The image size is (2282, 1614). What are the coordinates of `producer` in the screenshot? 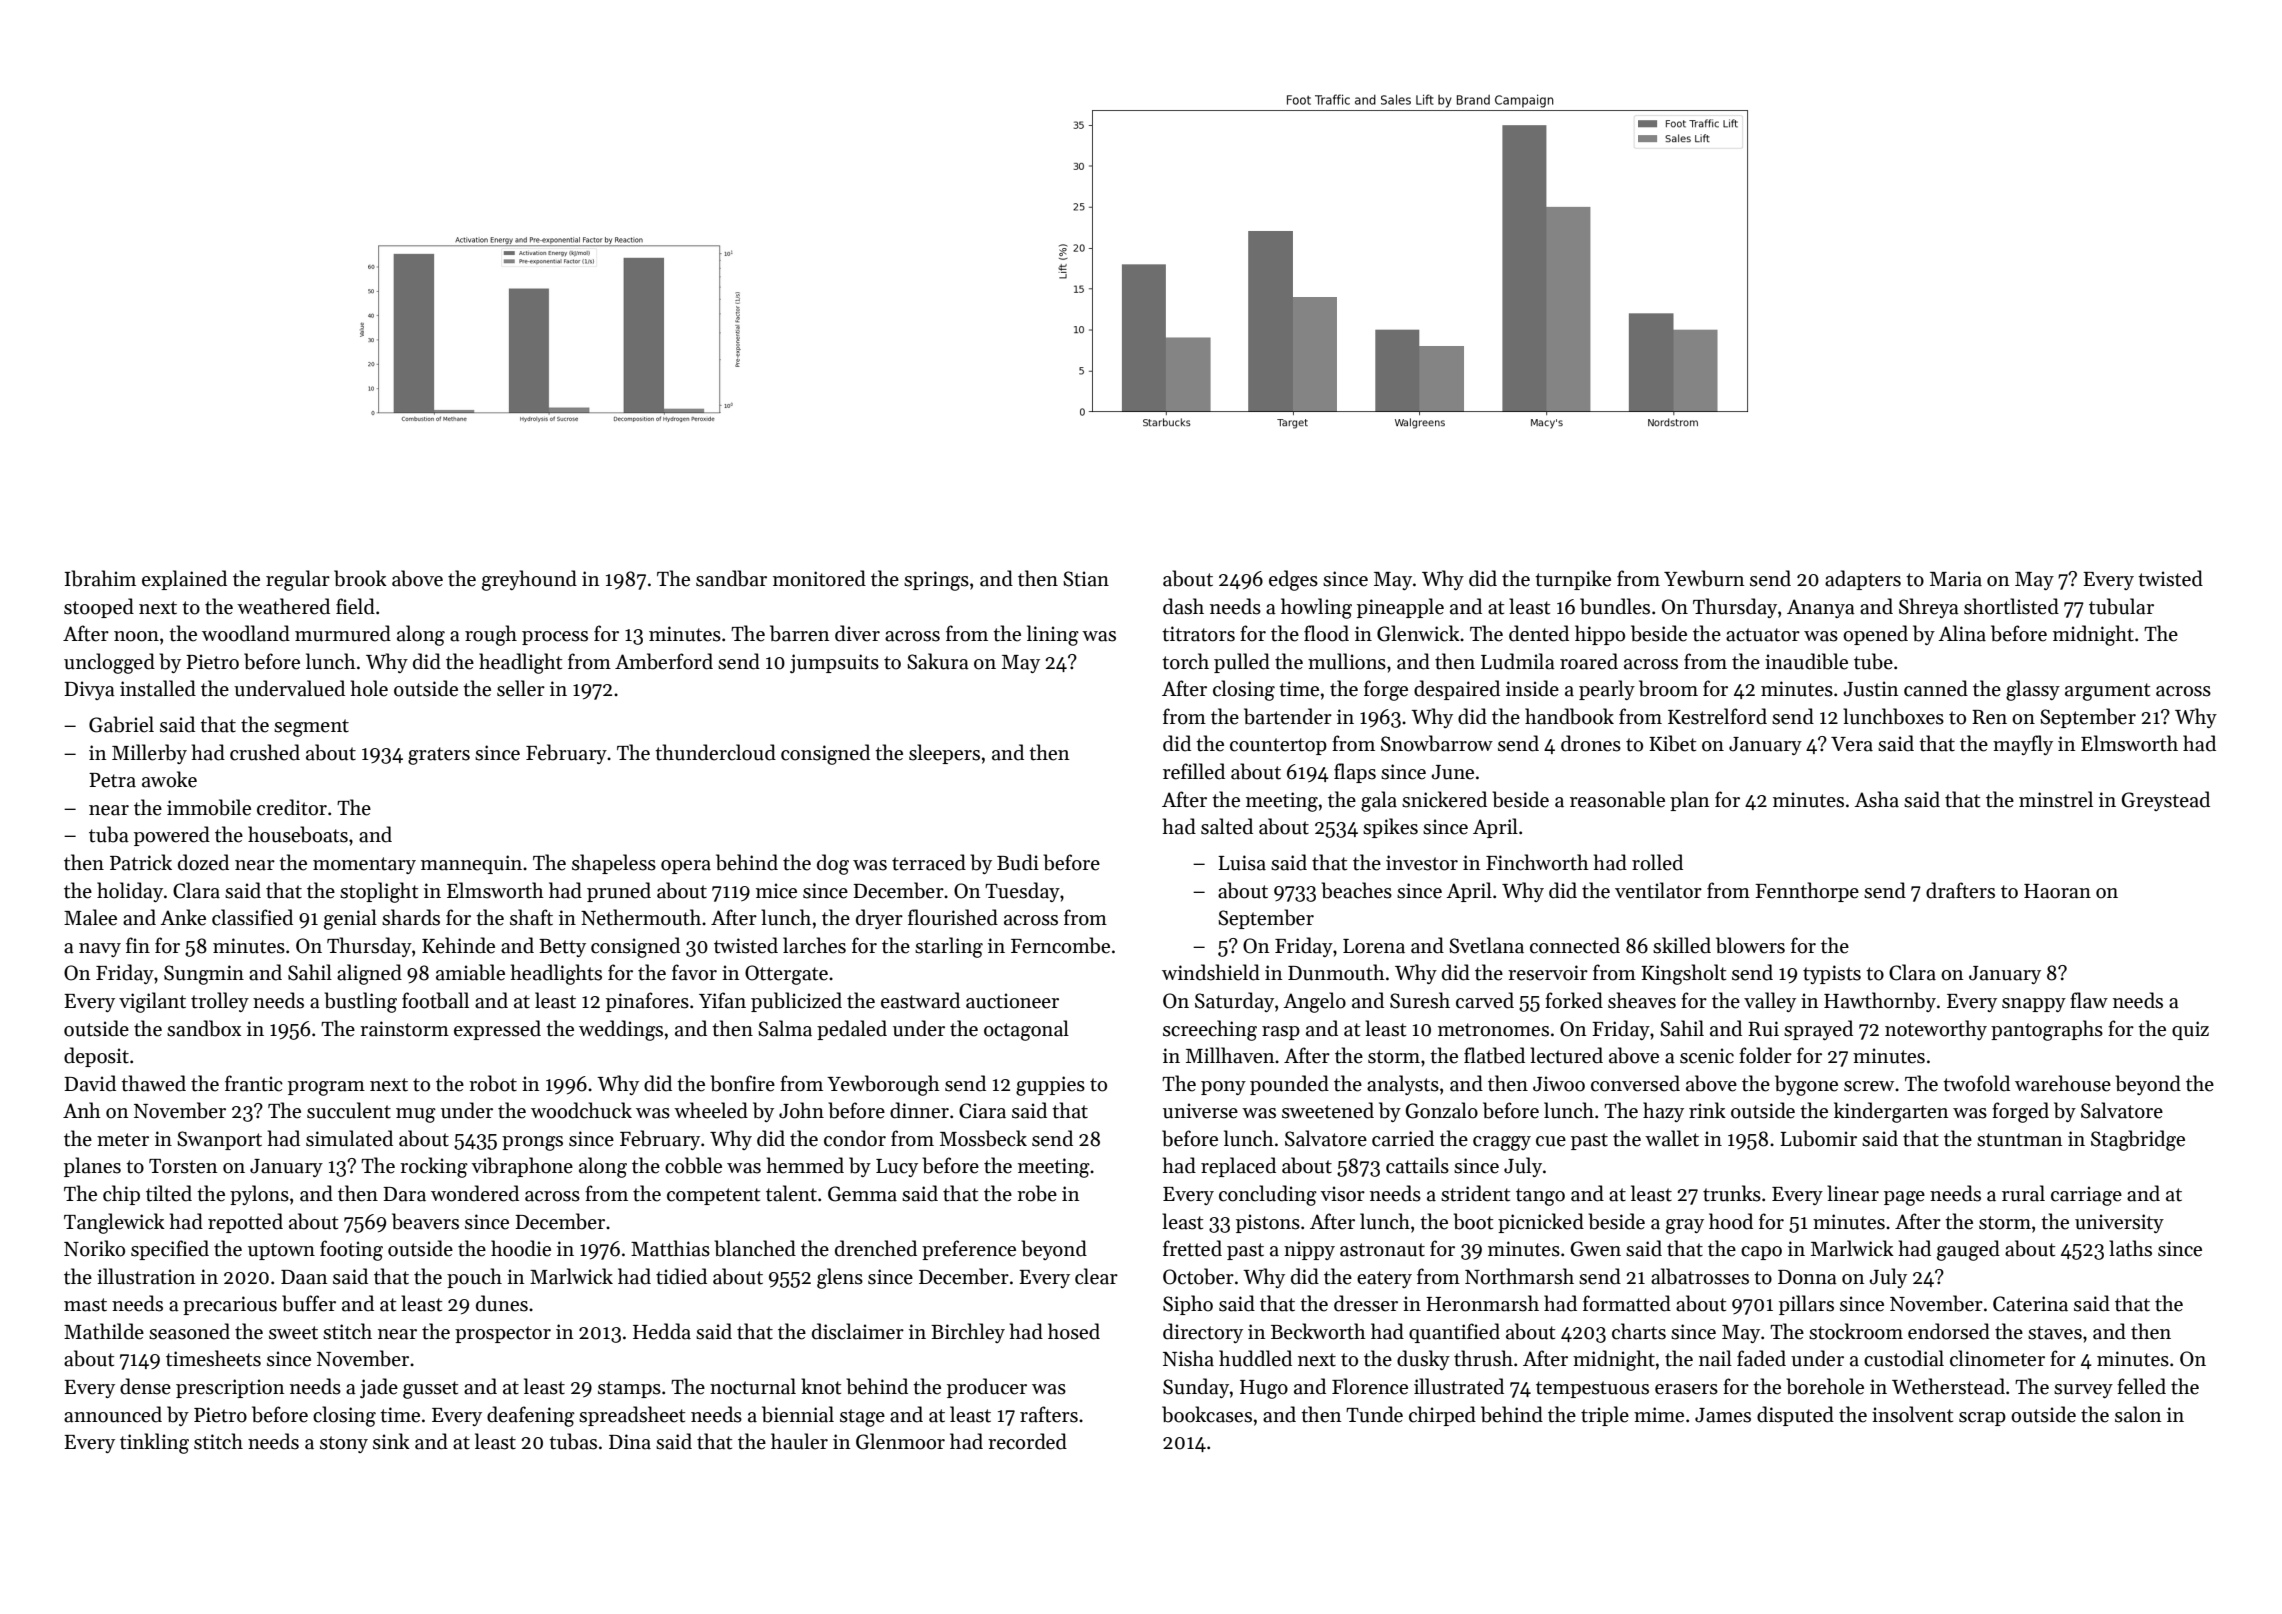 It's located at (987, 1388).
